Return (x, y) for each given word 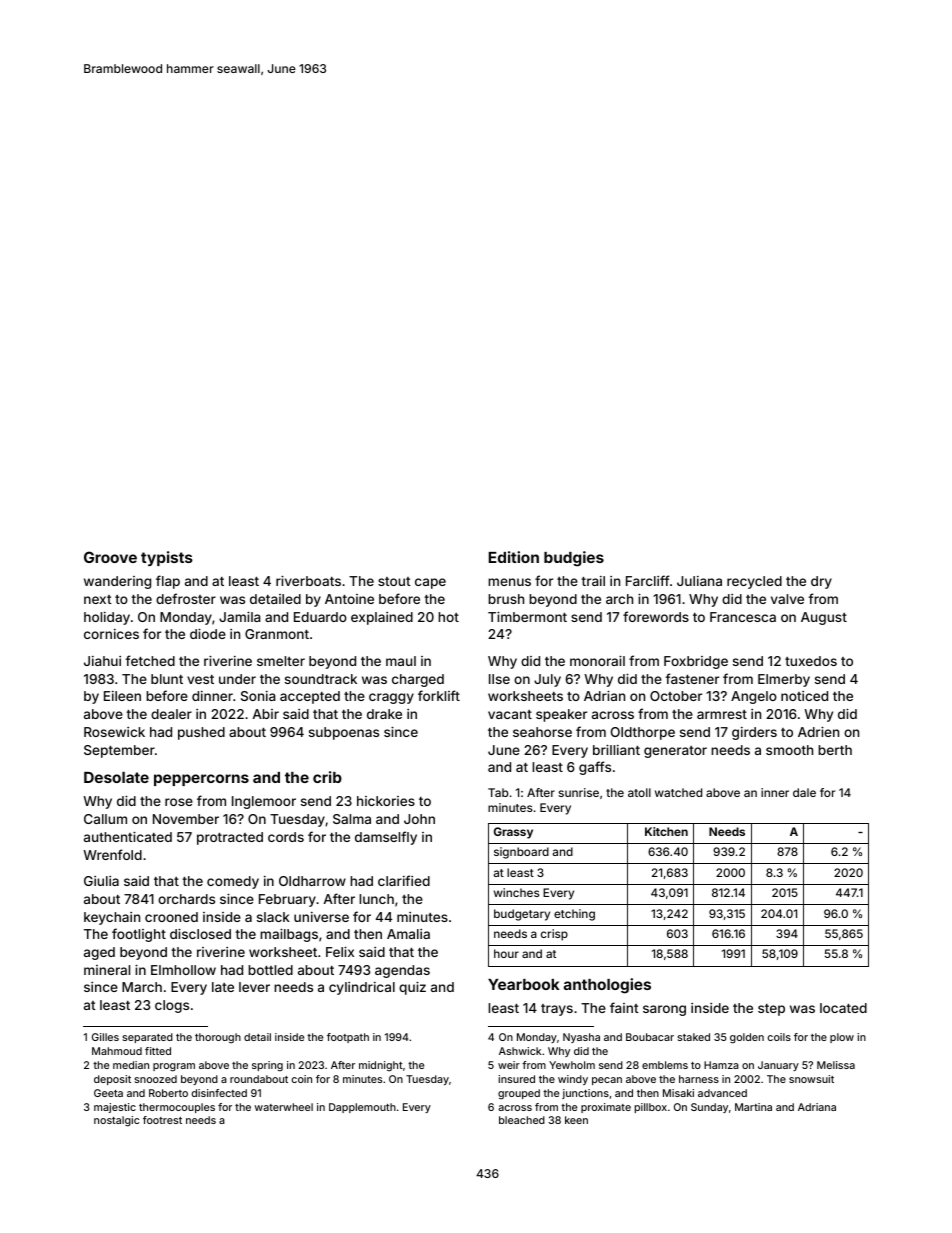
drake (384, 714)
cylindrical (362, 988)
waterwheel (283, 1107)
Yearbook (524, 984)
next (98, 599)
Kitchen (666, 831)
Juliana (699, 581)
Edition (514, 557)
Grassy (513, 833)
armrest (722, 714)
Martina (753, 1107)
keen (576, 1120)
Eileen (122, 696)
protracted (230, 838)
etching (574, 915)
